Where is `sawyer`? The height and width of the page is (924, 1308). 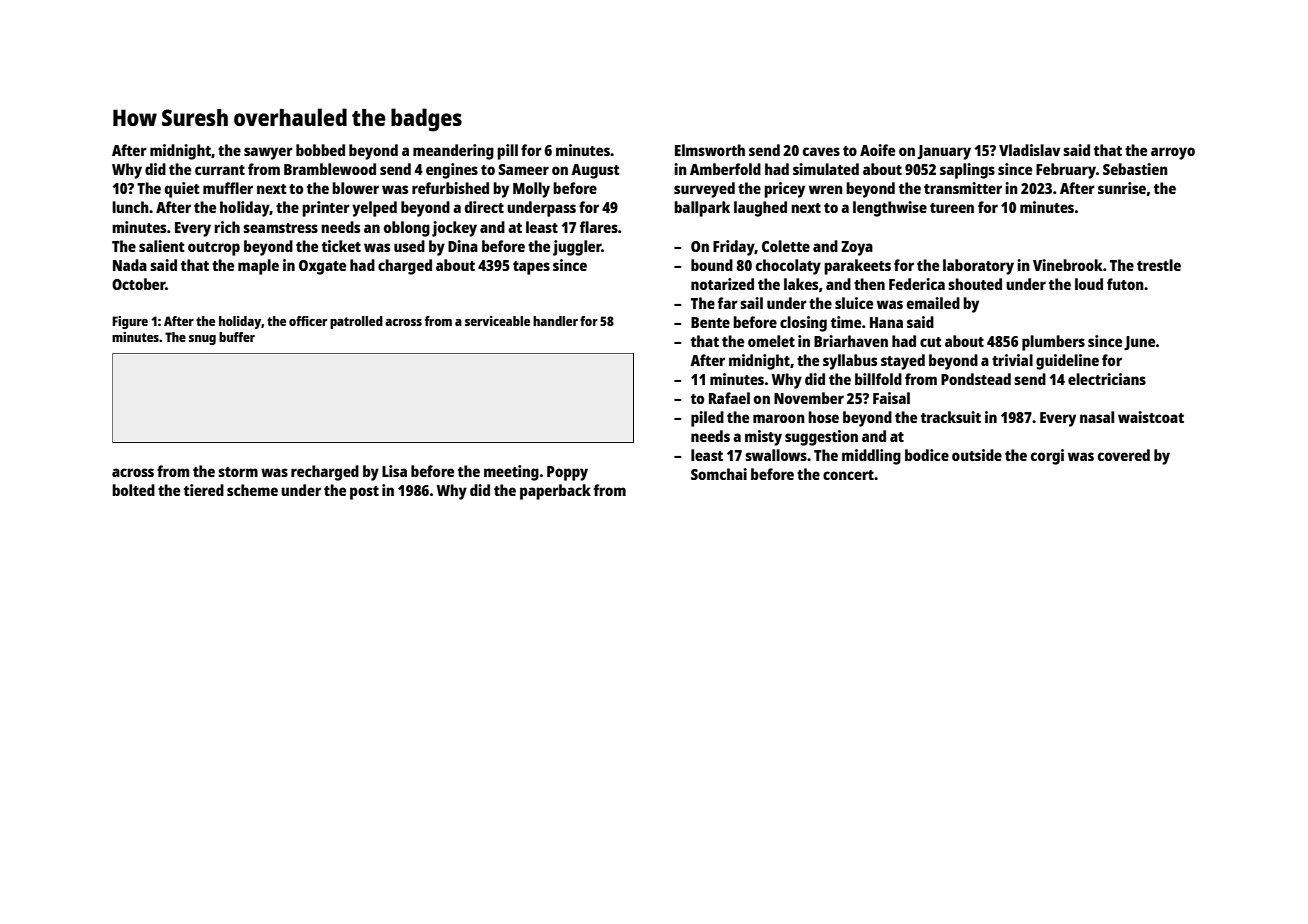
sawyer is located at coordinates (268, 153).
